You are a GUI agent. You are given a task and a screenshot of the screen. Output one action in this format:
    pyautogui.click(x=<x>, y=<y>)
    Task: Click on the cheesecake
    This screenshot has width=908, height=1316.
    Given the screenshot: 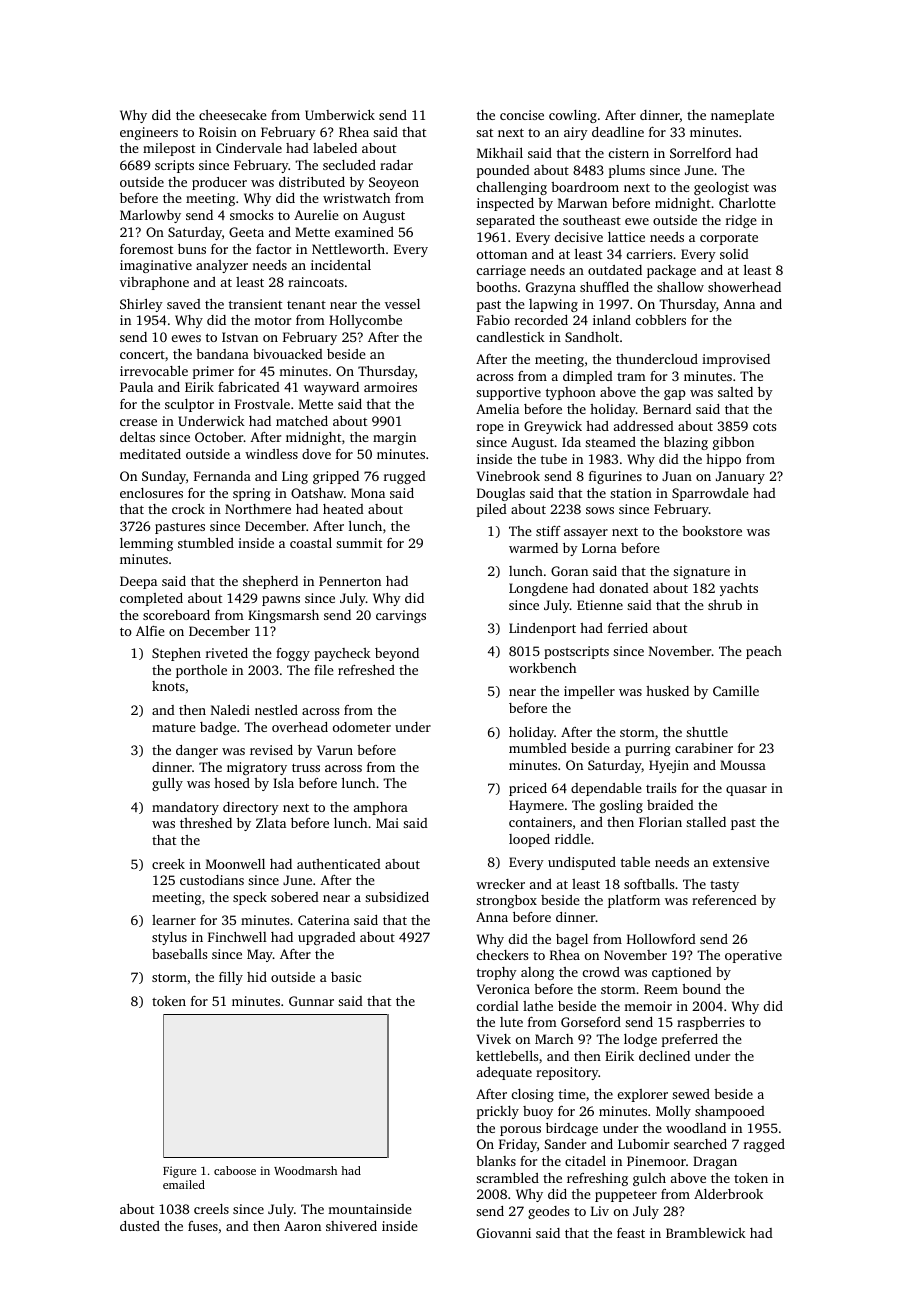 What is the action you would take?
    pyautogui.click(x=233, y=115)
